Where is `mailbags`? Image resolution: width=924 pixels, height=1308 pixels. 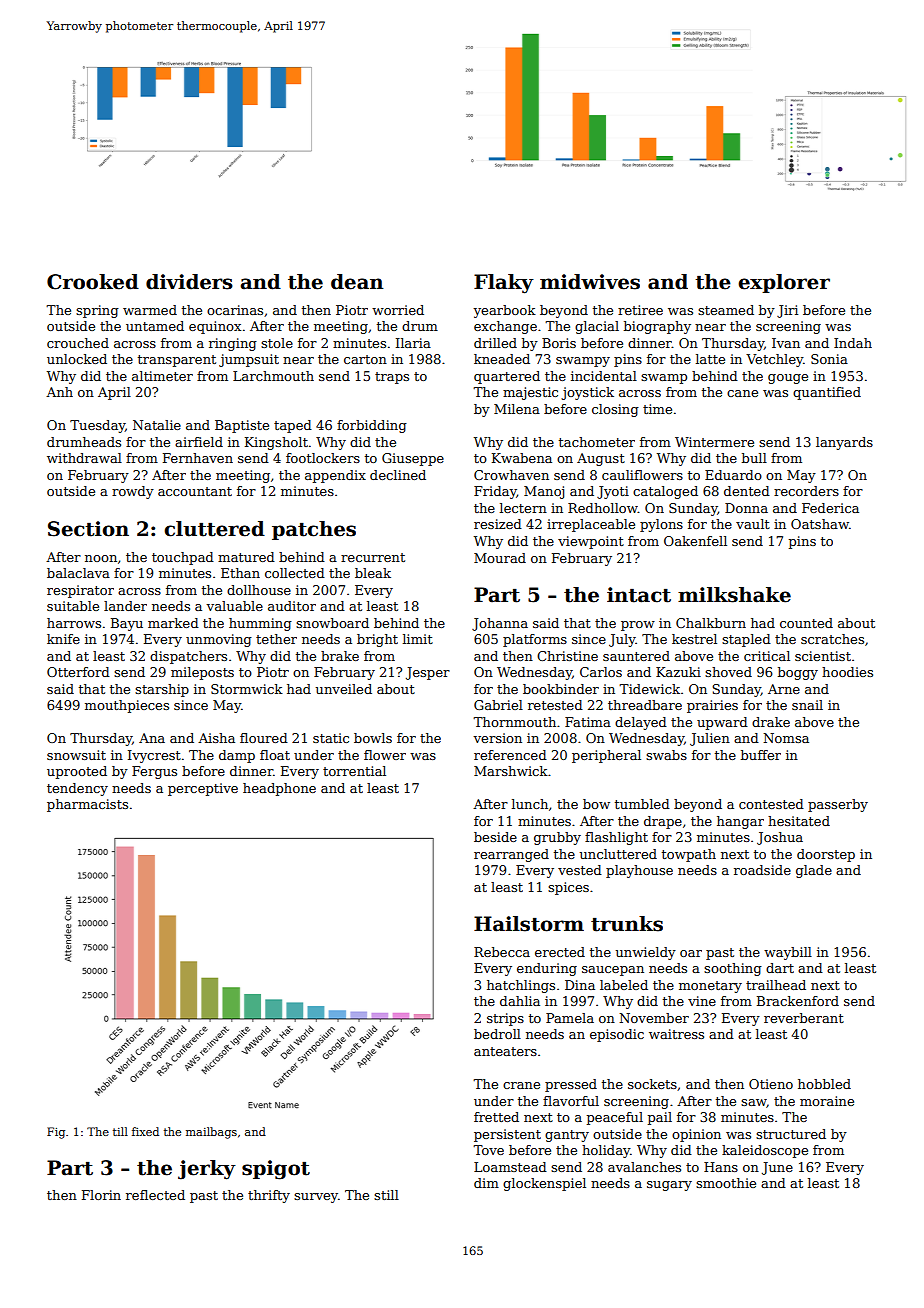 mailbags is located at coordinates (211, 1133).
